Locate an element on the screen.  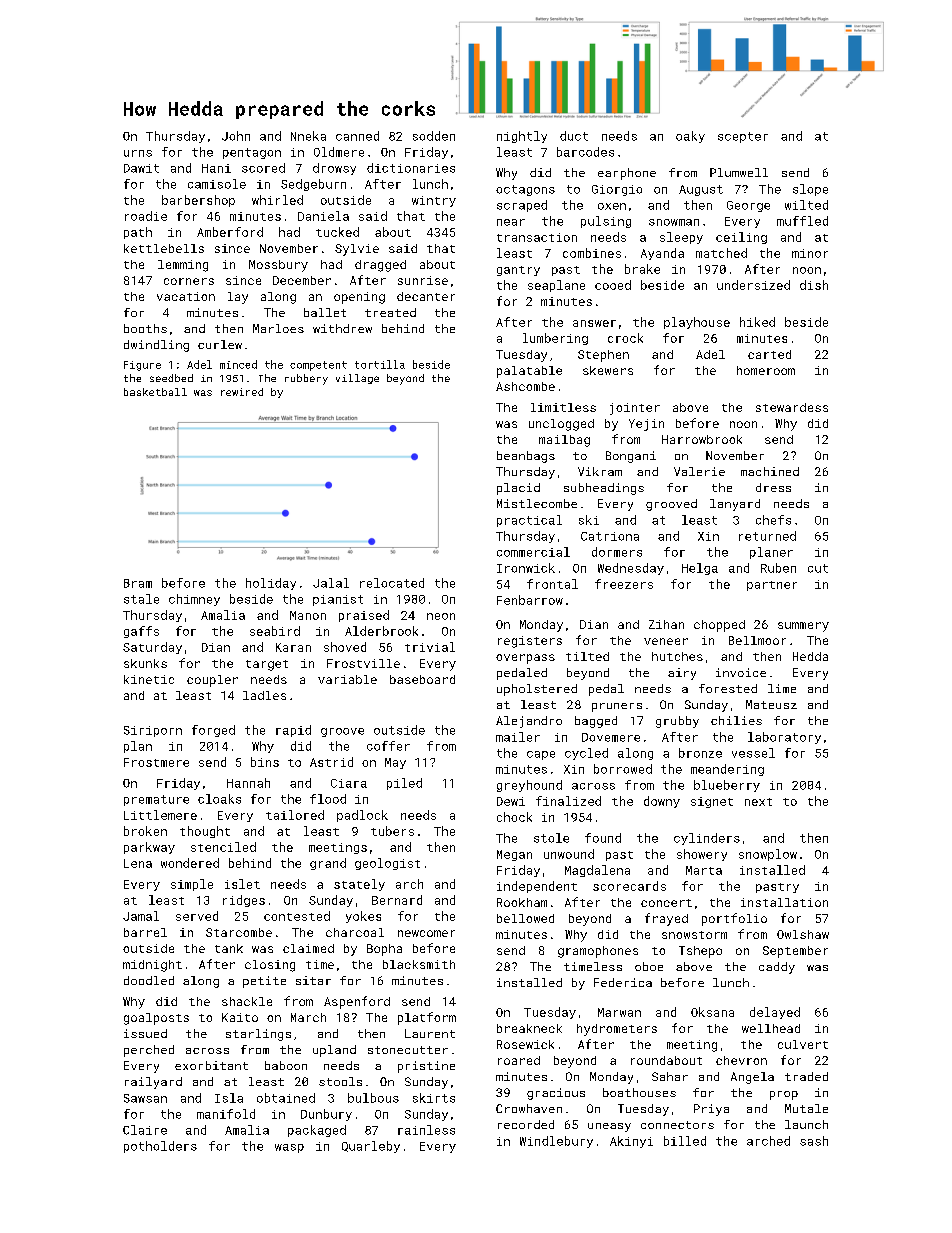
premature is located at coordinates (156, 800).
